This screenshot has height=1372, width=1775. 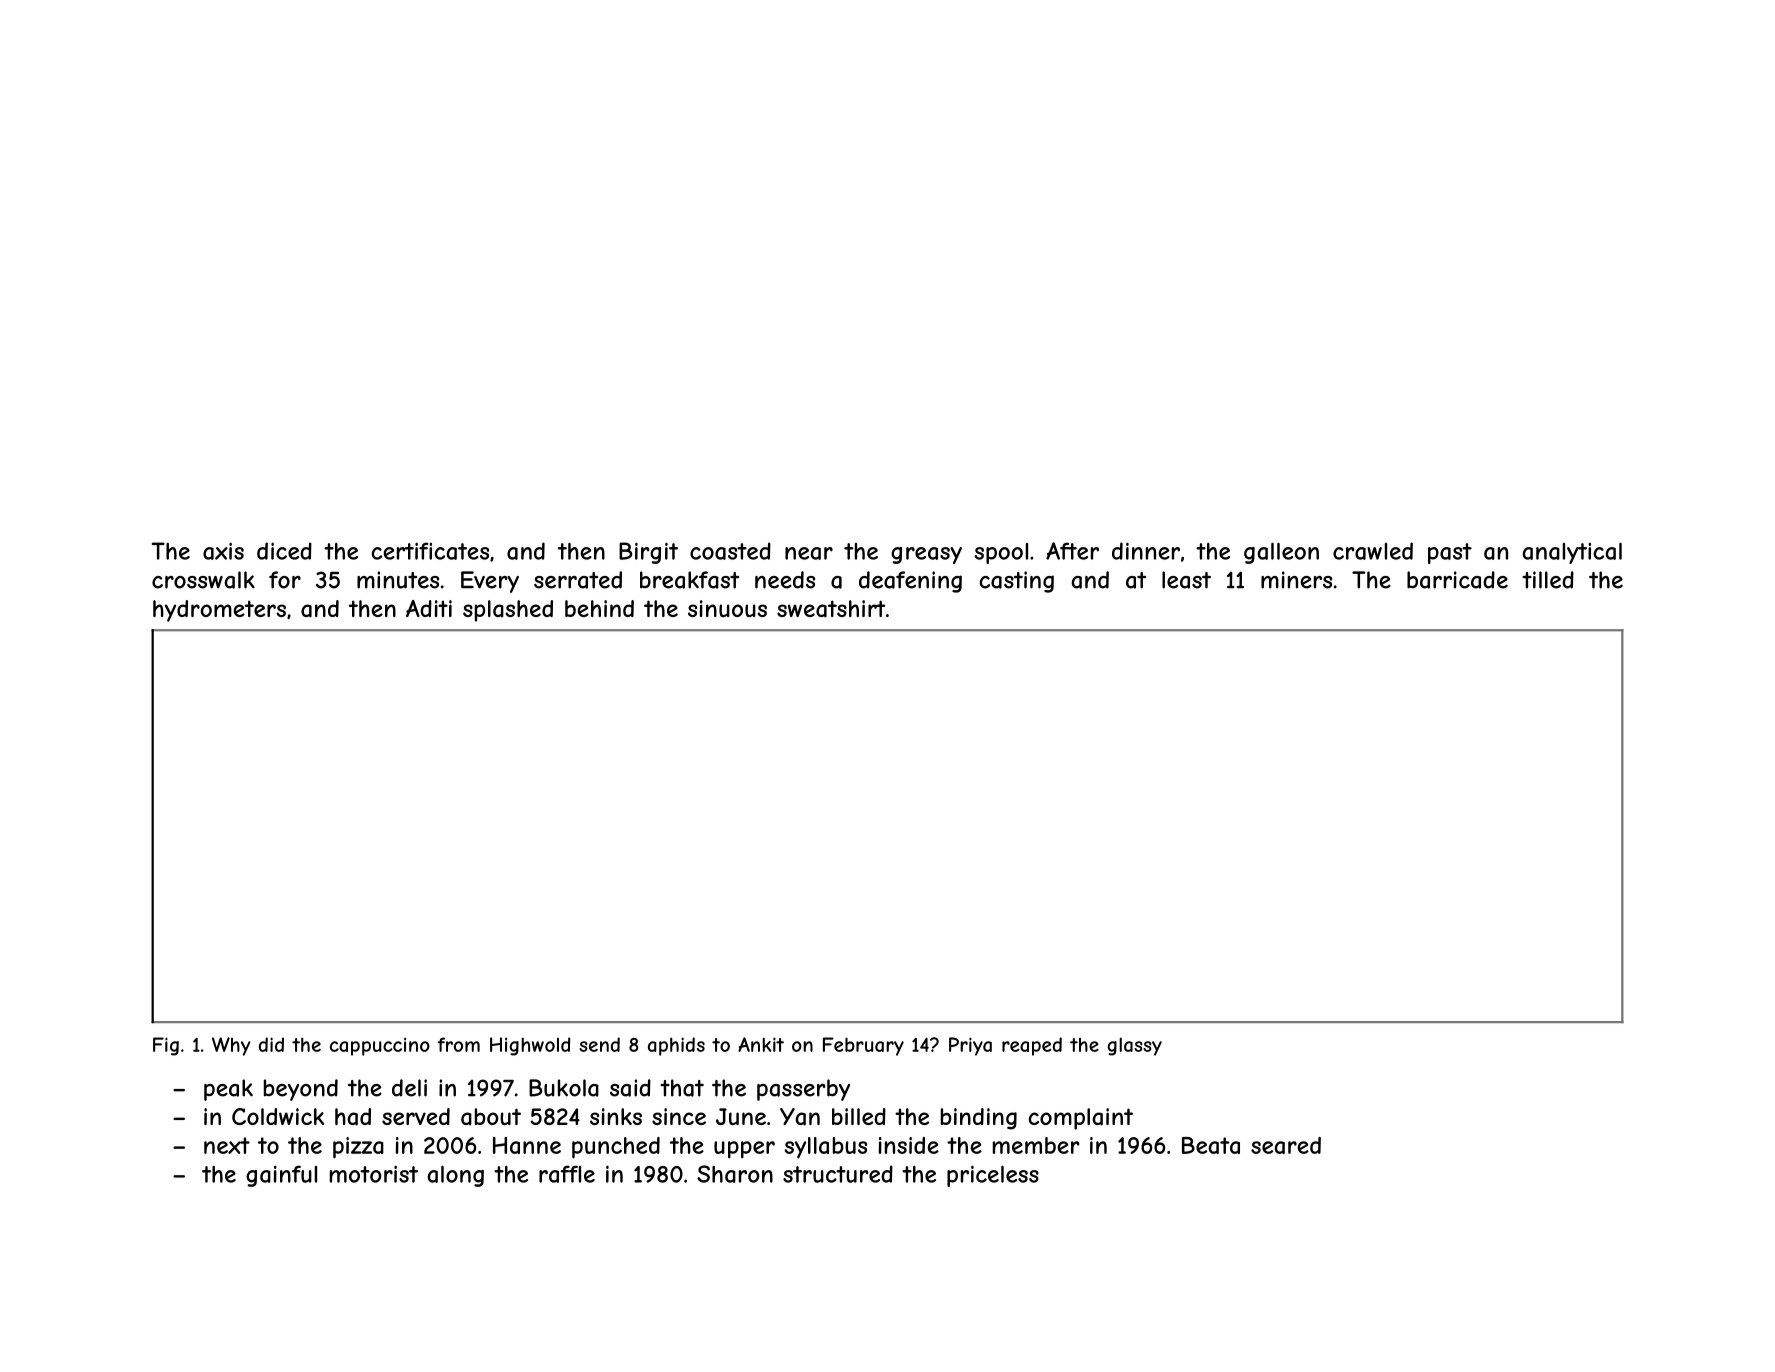 I want to click on reaped, so click(x=1032, y=1046).
